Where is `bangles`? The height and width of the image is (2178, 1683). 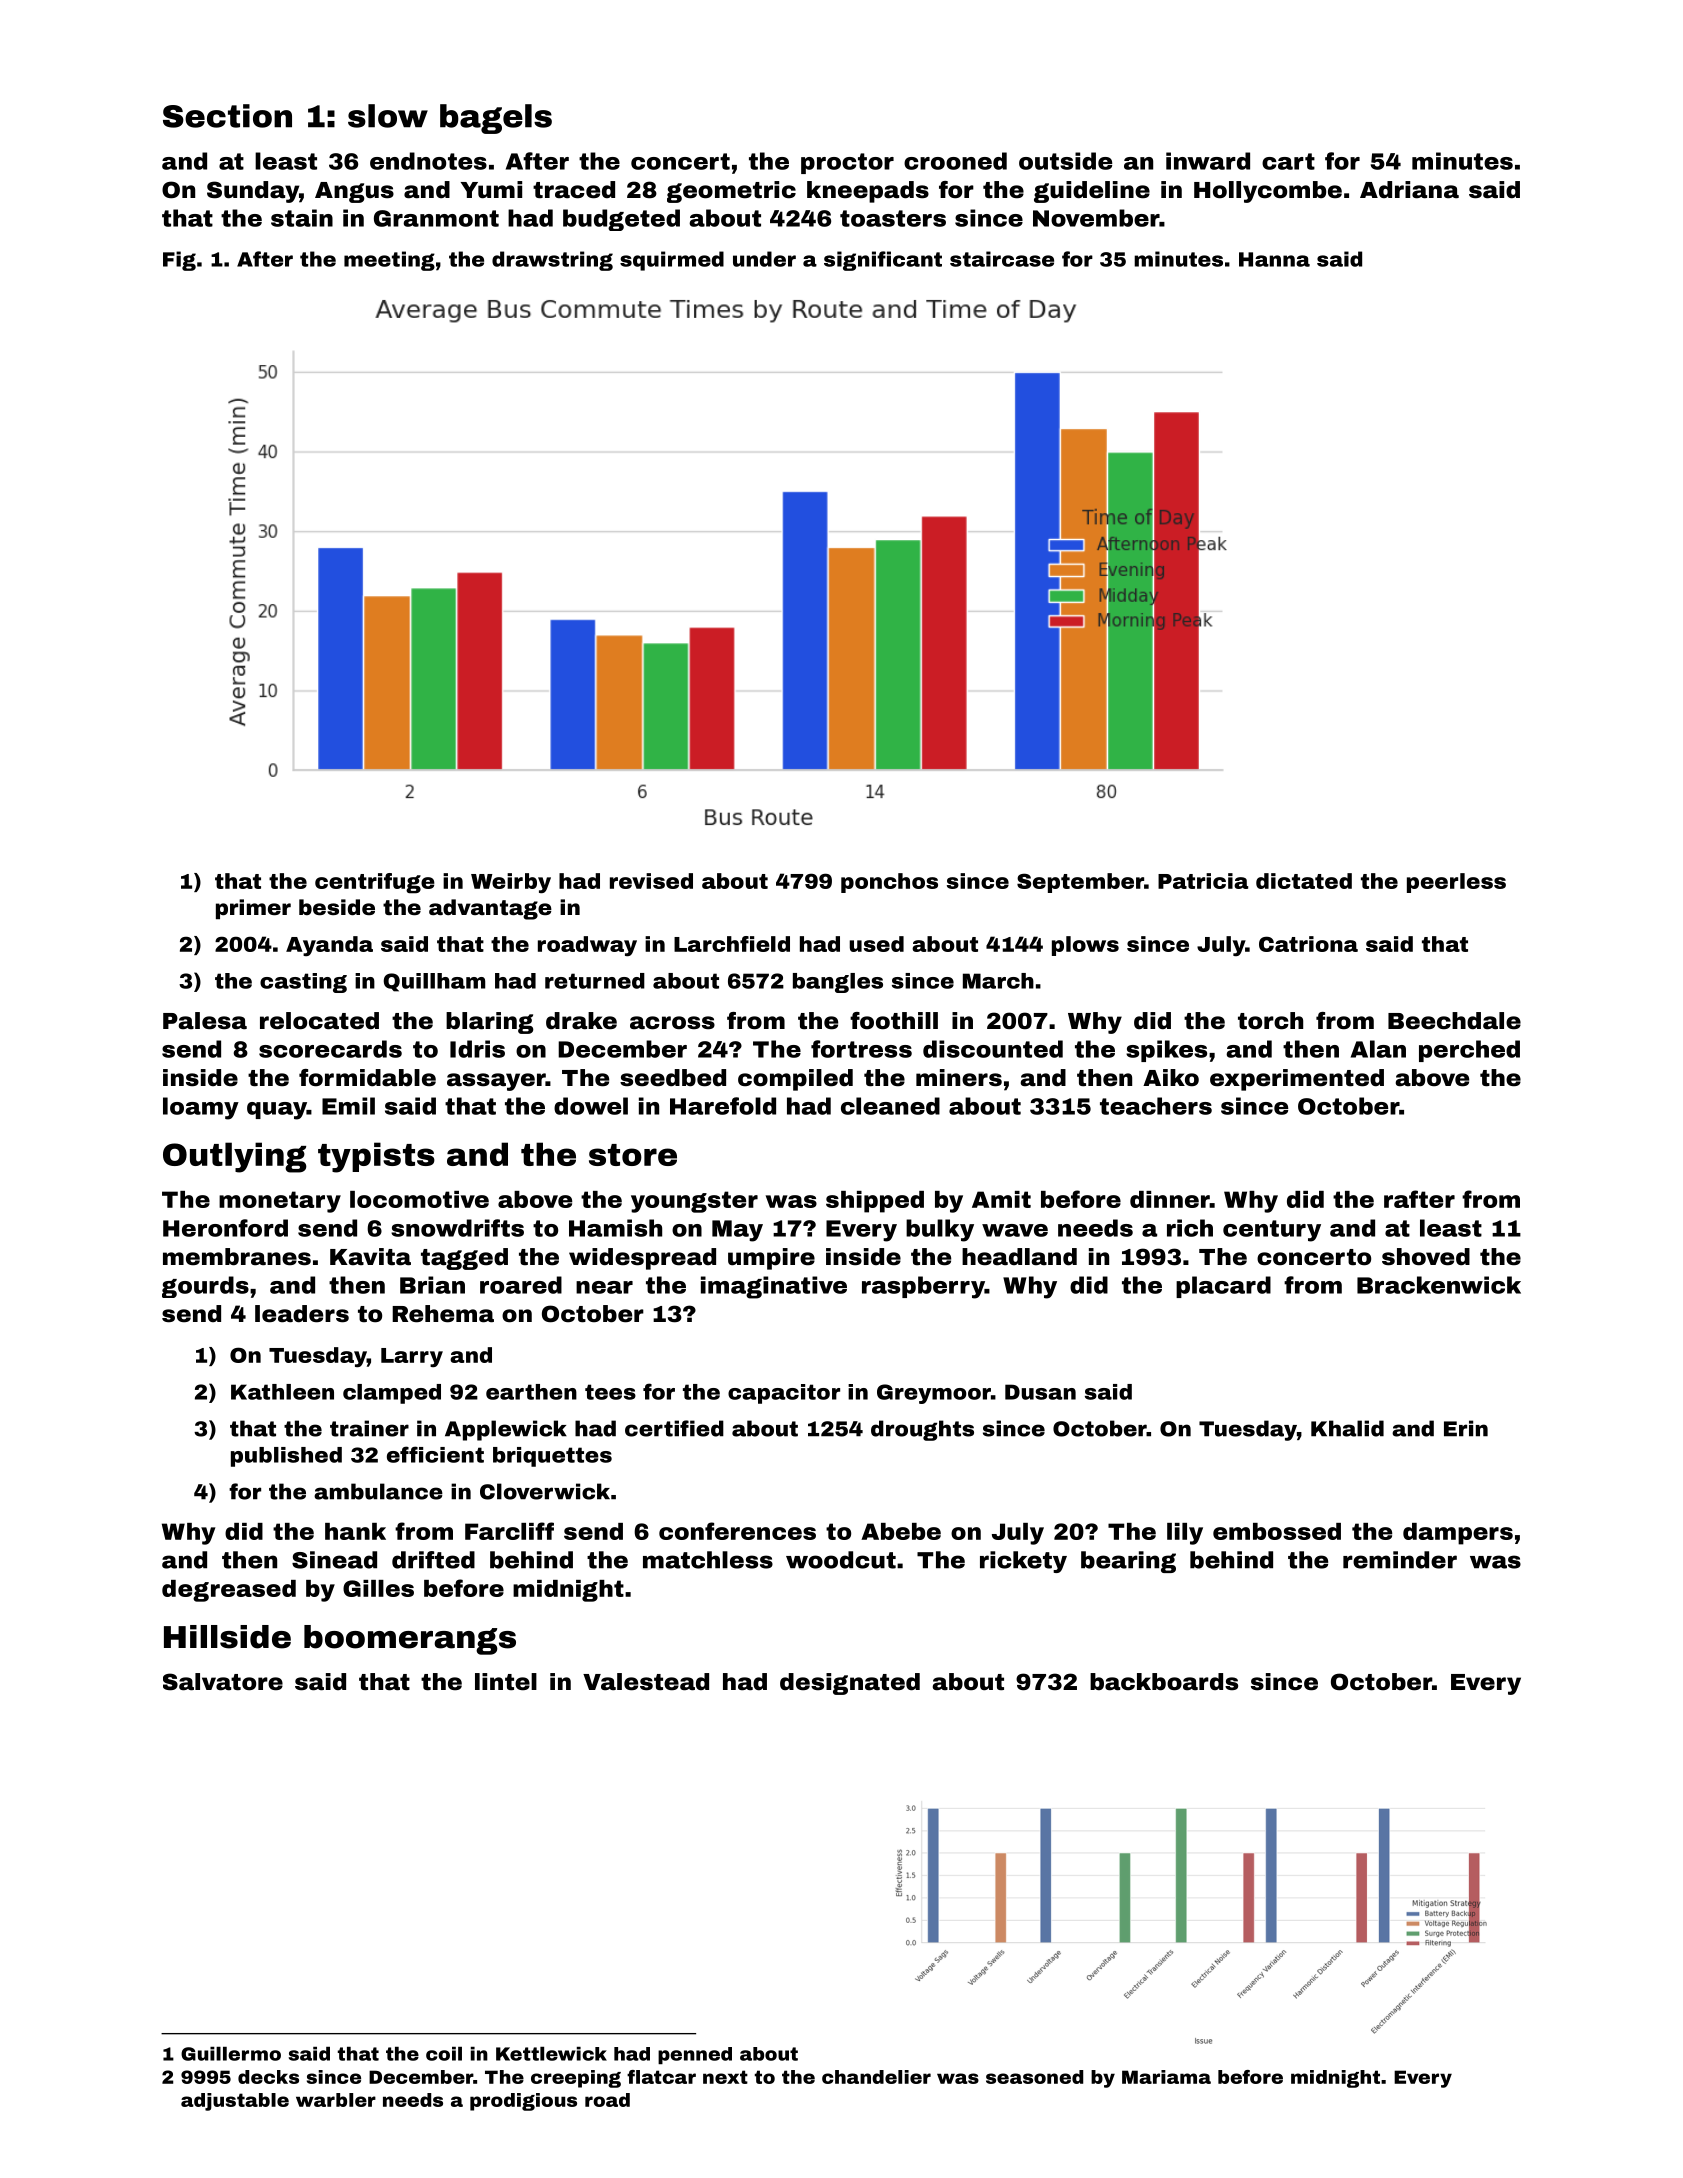 bangles is located at coordinates (838, 983).
